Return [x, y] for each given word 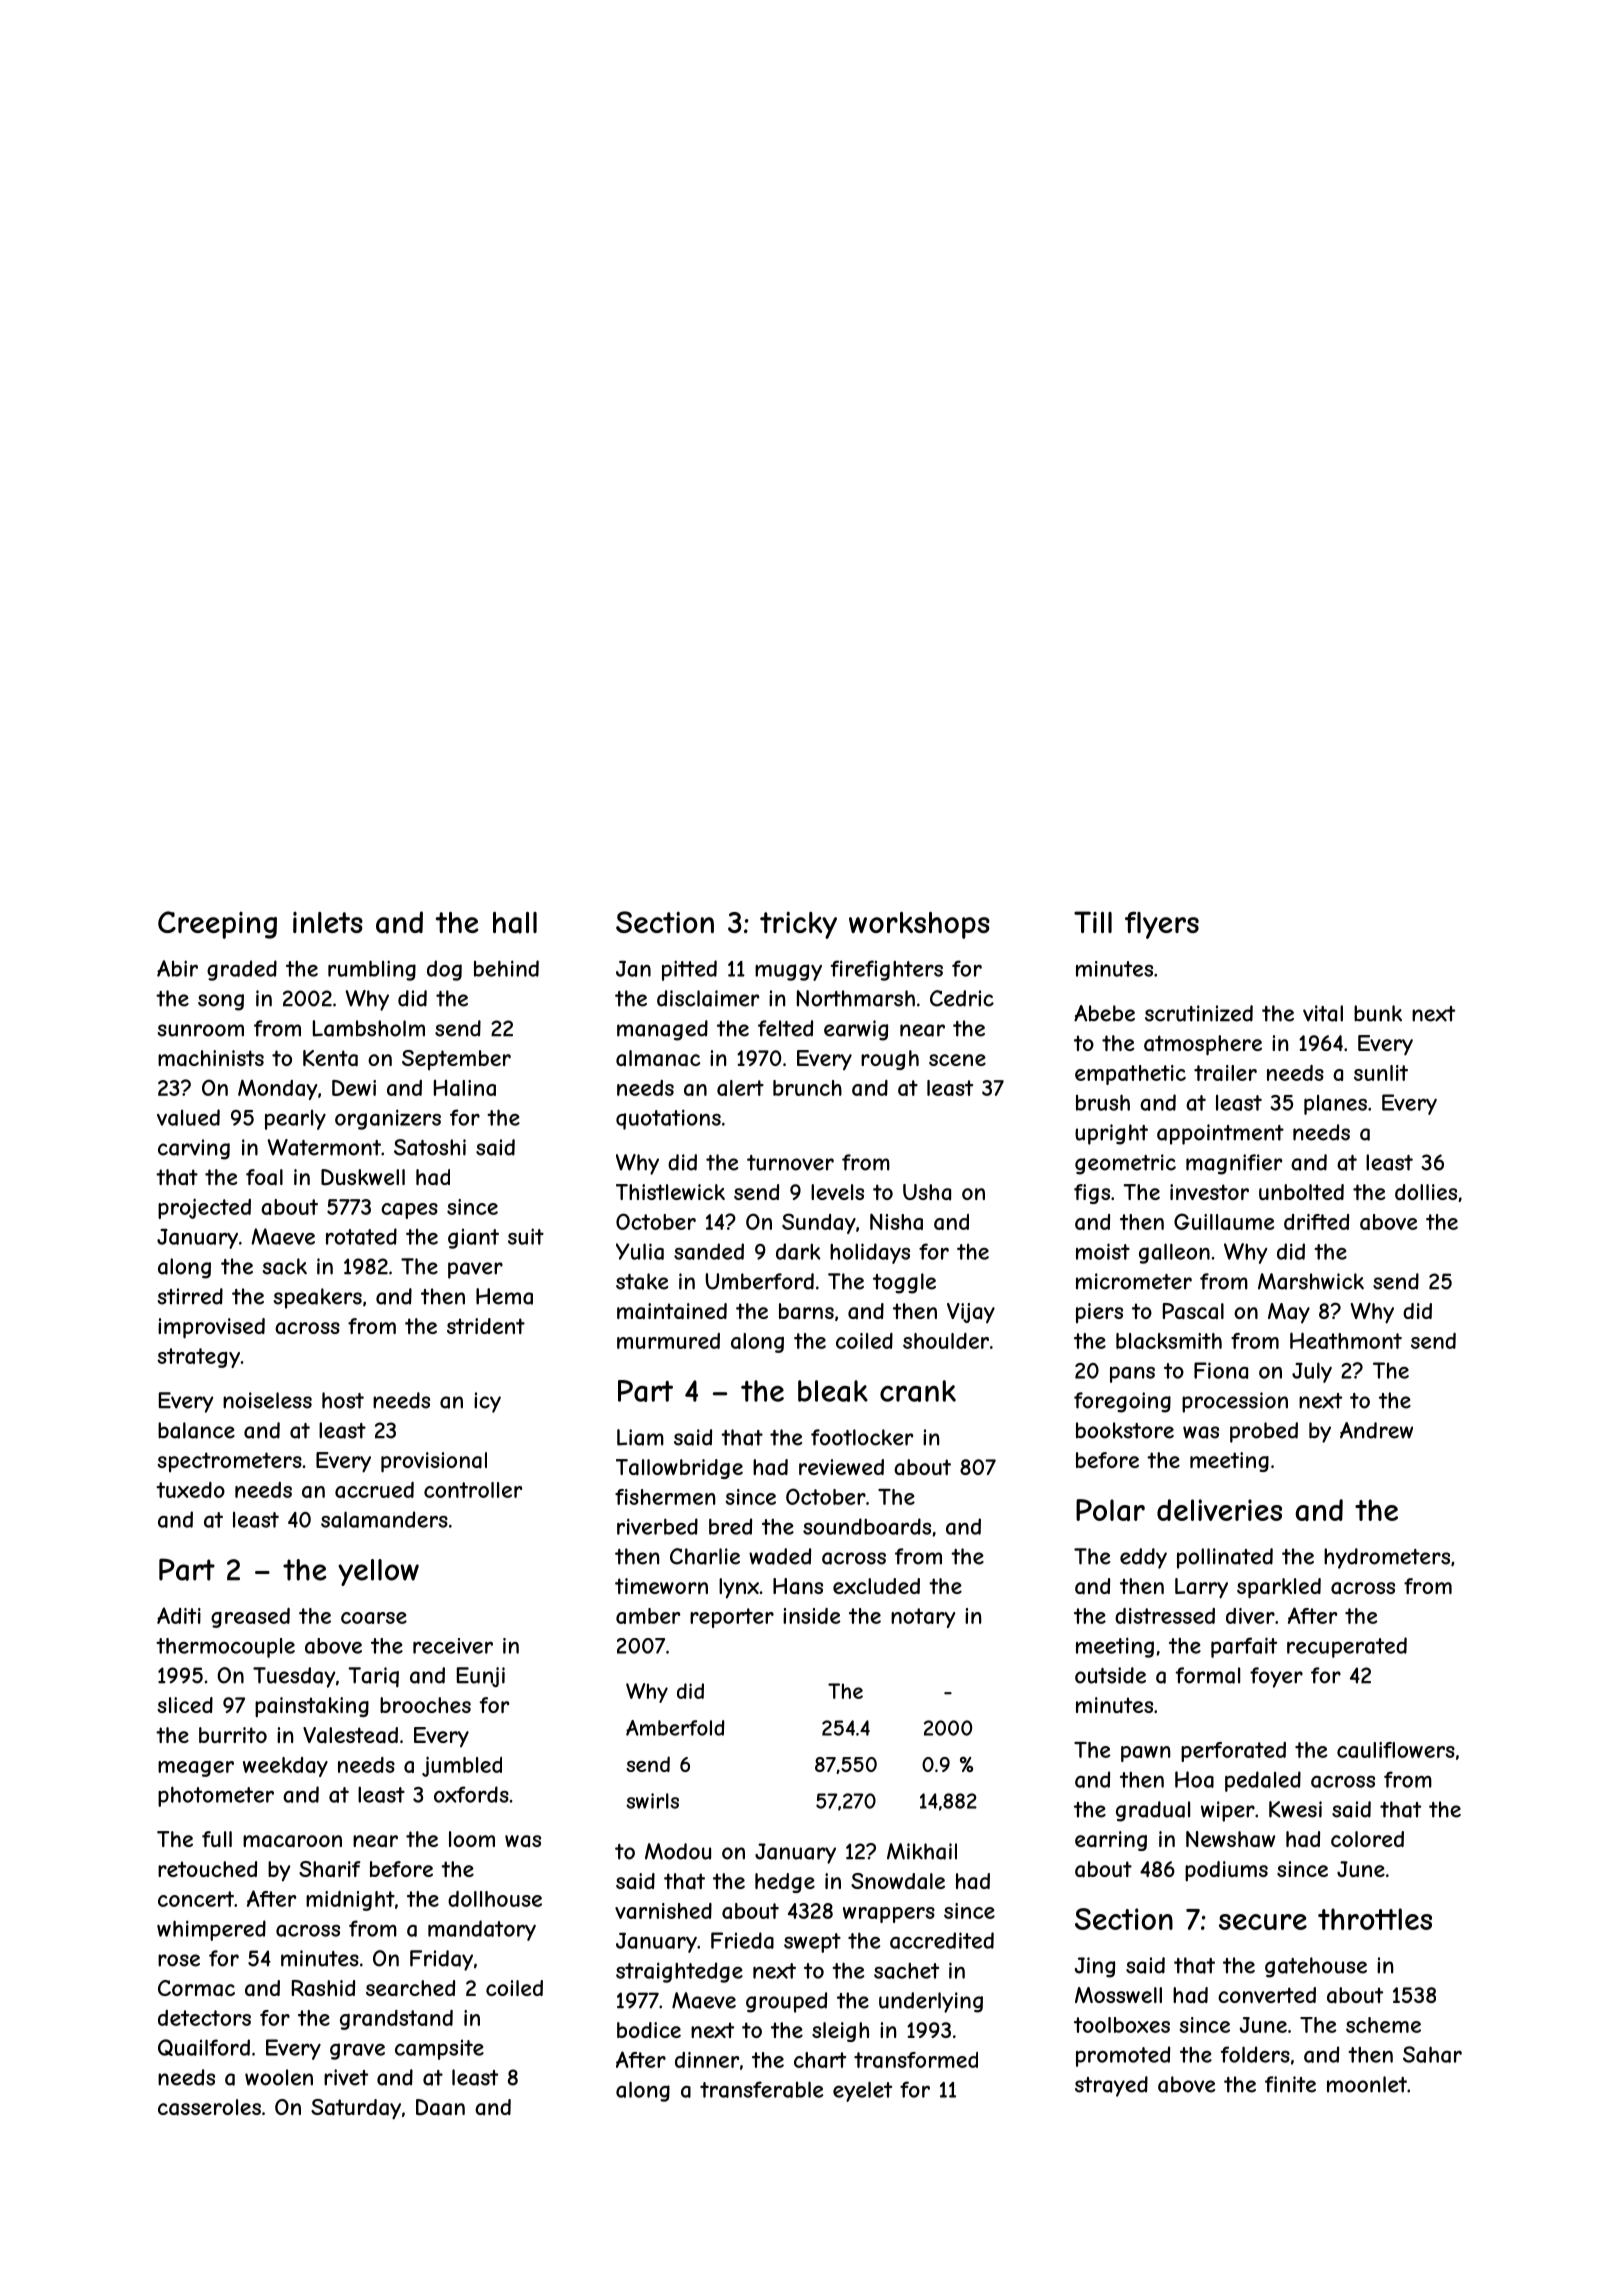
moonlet [1367, 2084]
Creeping [217, 925]
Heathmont [1346, 1340]
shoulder [946, 1341]
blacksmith [1169, 1341]
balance [196, 1430]
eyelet [862, 2091]
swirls [652, 1801]
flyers [1162, 925]
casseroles [209, 2107]
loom [472, 1839]
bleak [833, 1391]
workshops [919, 925]
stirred [190, 1296]
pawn [1145, 1754]
